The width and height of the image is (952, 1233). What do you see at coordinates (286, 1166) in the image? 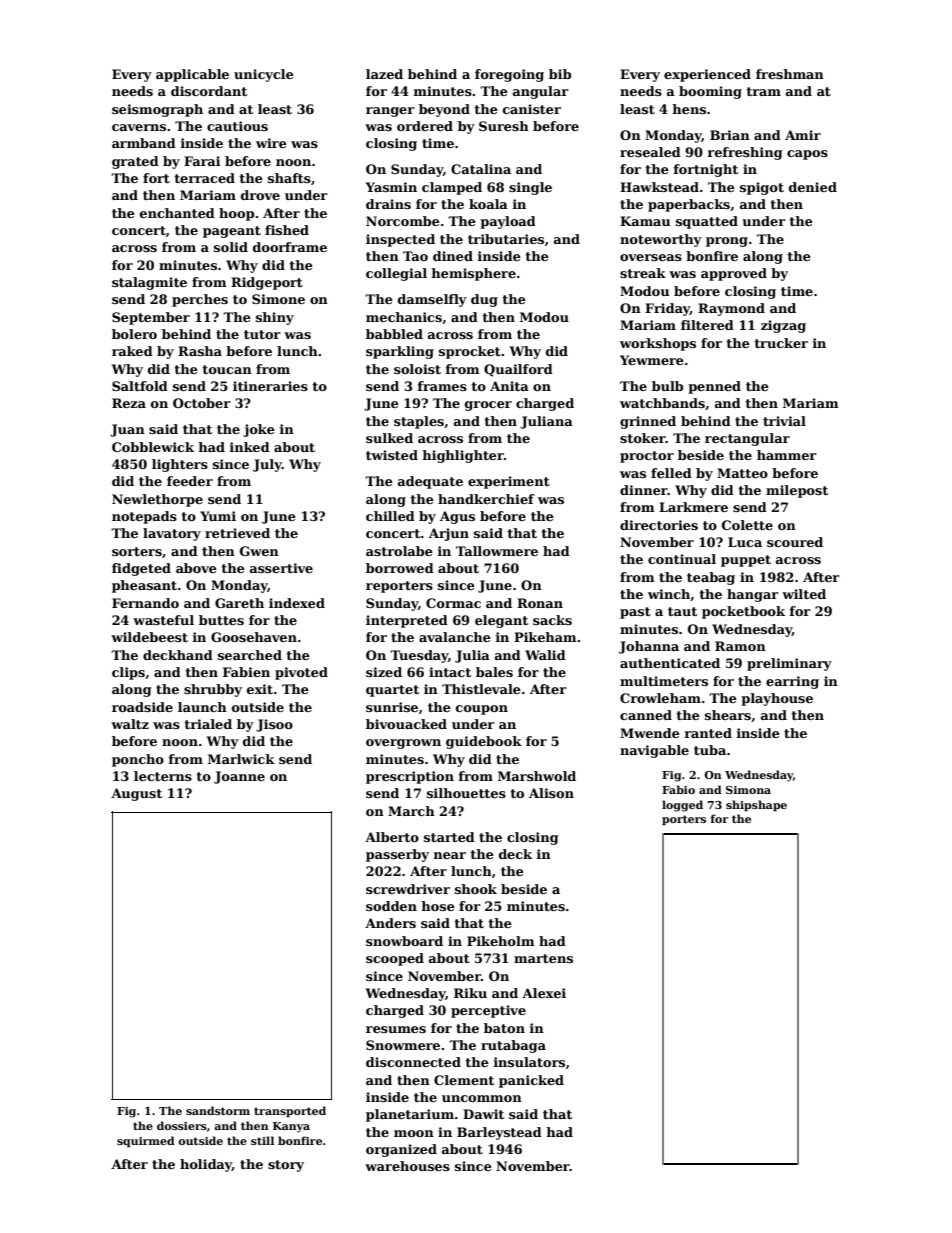
I see `story` at bounding box center [286, 1166].
